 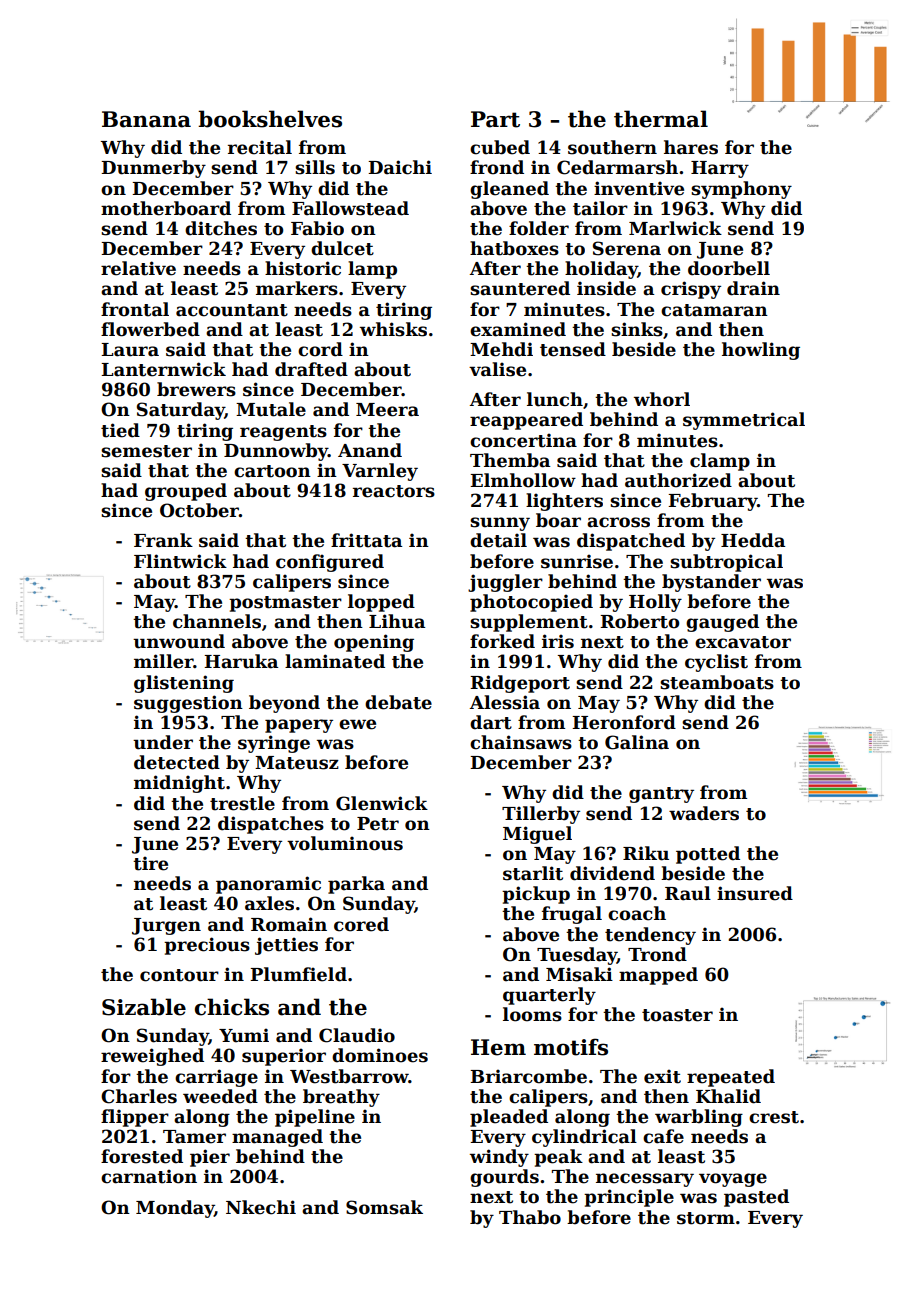 I want to click on hares, so click(x=691, y=147).
